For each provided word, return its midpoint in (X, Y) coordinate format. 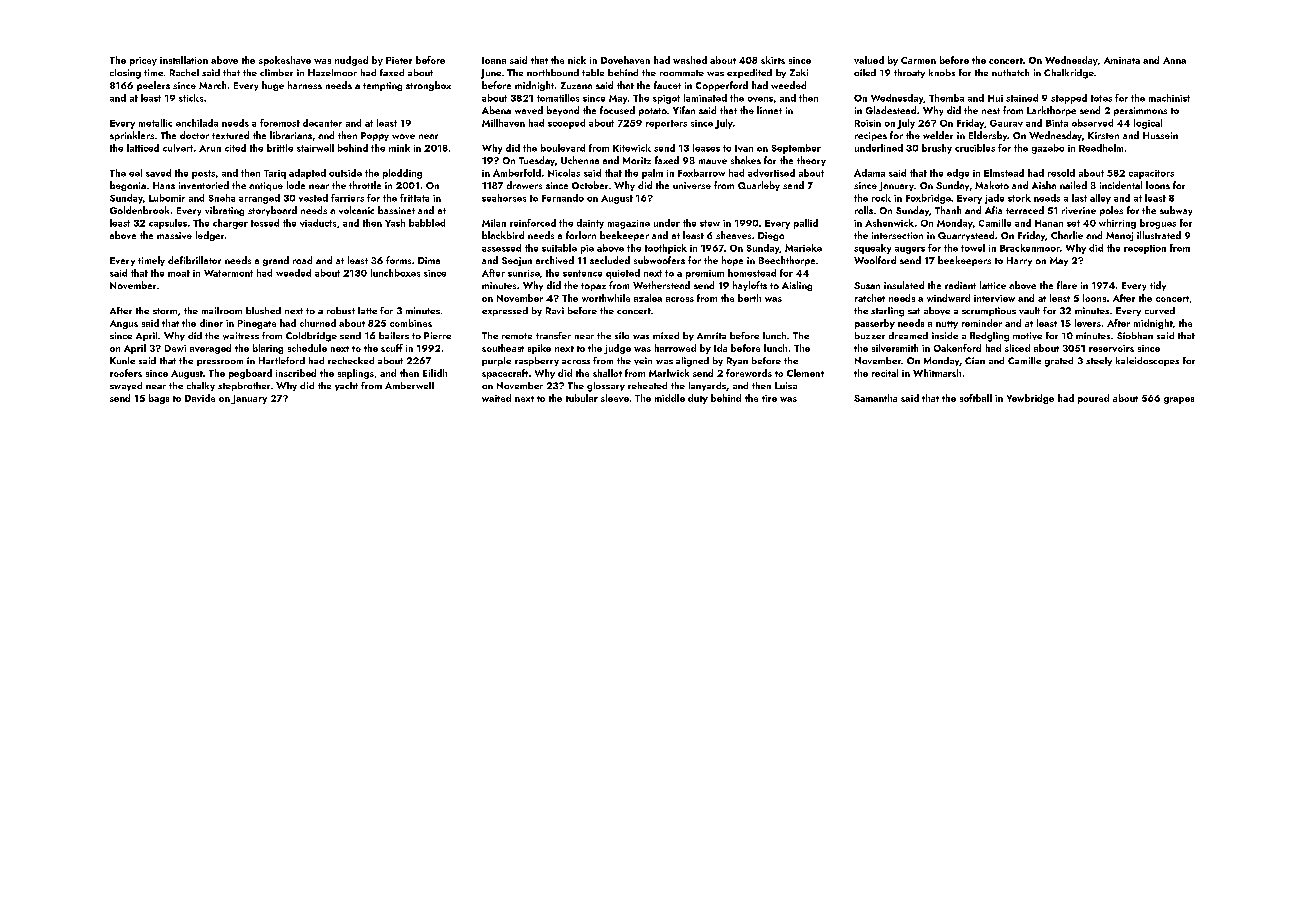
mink (399, 148)
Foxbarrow (701, 173)
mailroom (222, 310)
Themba (946, 98)
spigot (666, 99)
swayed (126, 386)
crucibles (975, 148)
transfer (553, 335)
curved (1160, 310)
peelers (153, 86)
